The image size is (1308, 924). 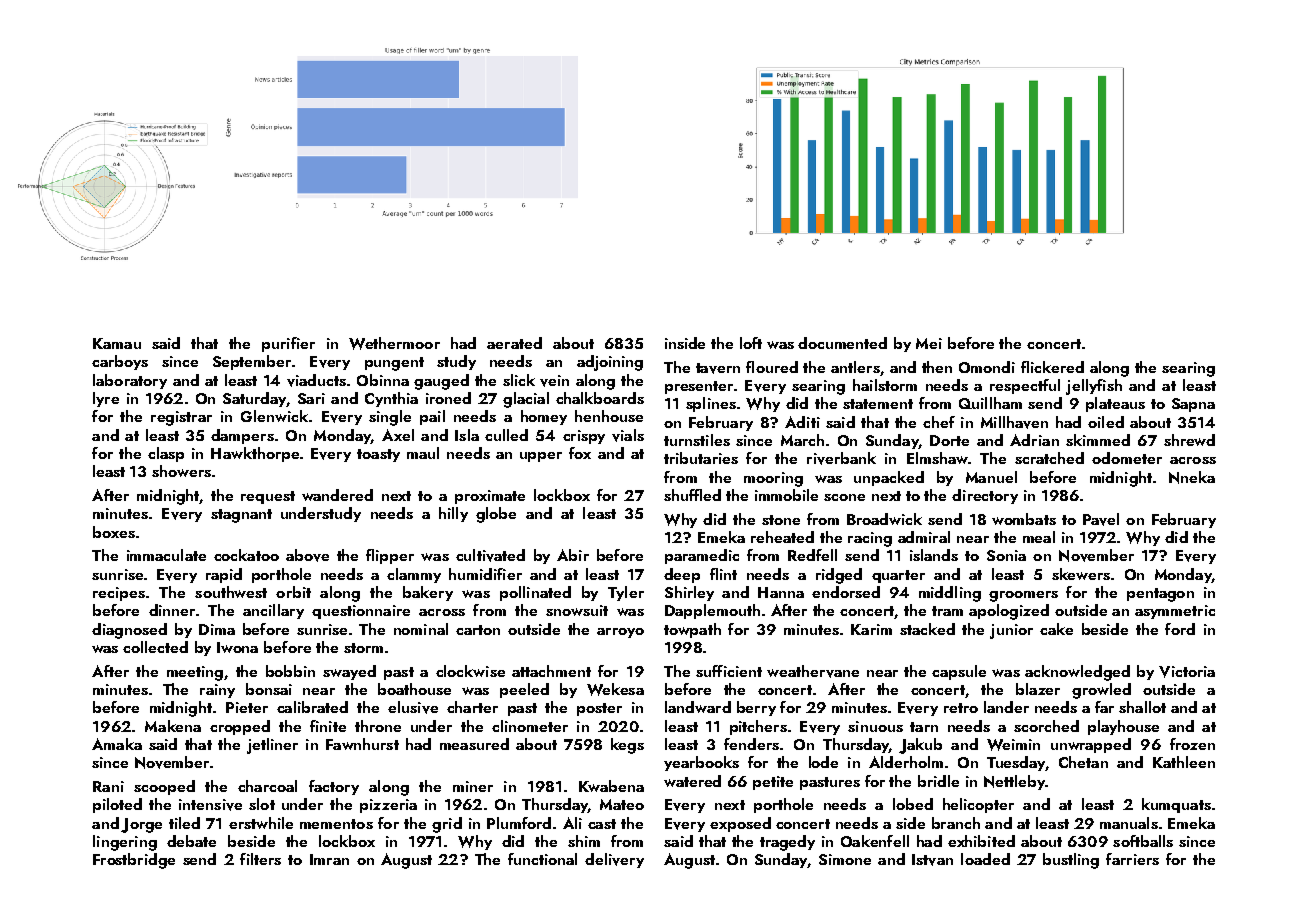 I want to click on Mei, so click(x=929, y=343).
